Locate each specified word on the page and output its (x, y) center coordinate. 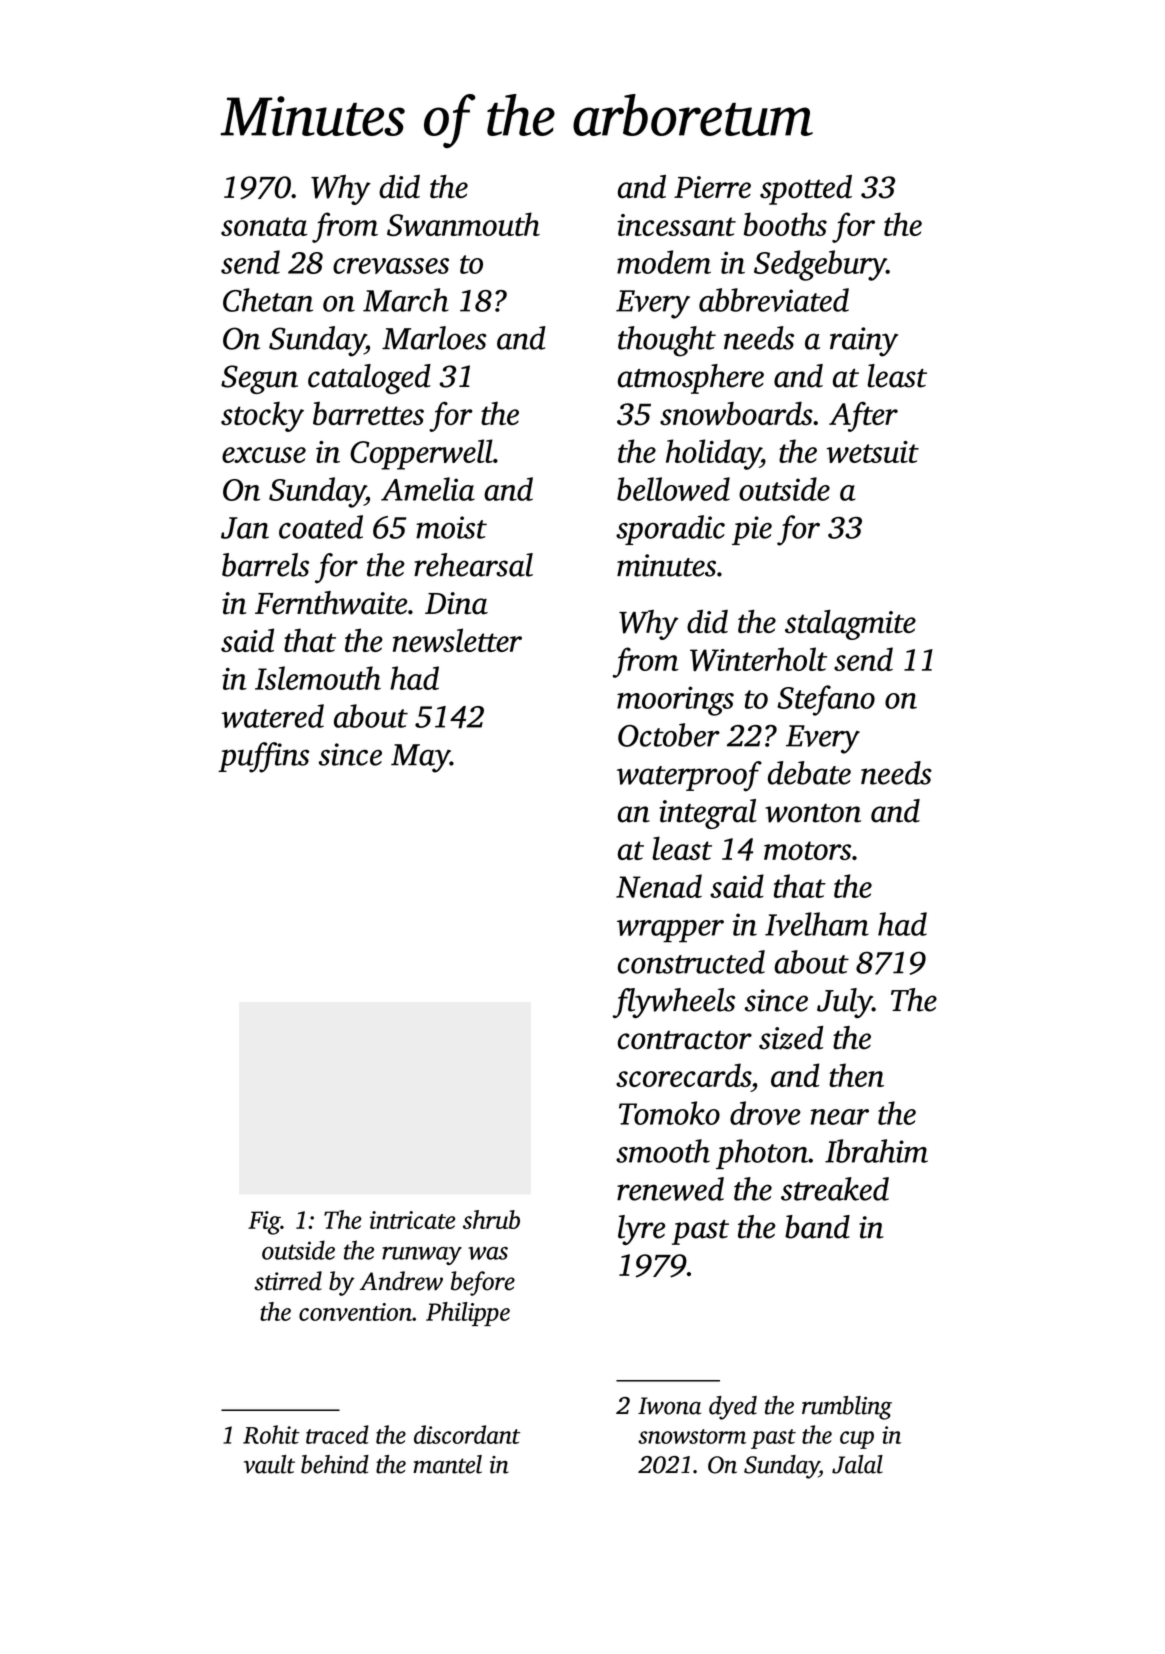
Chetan (268, 300)
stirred (288, 1281)
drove (765, 1113)
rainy (864, 342)
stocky (262, 416)
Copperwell (421, 454)
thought (667, 341)
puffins (263, 757)
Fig (264, 1223)
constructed (691, 962)
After (863, 416)
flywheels (673, 1003)
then (856, 1075)
